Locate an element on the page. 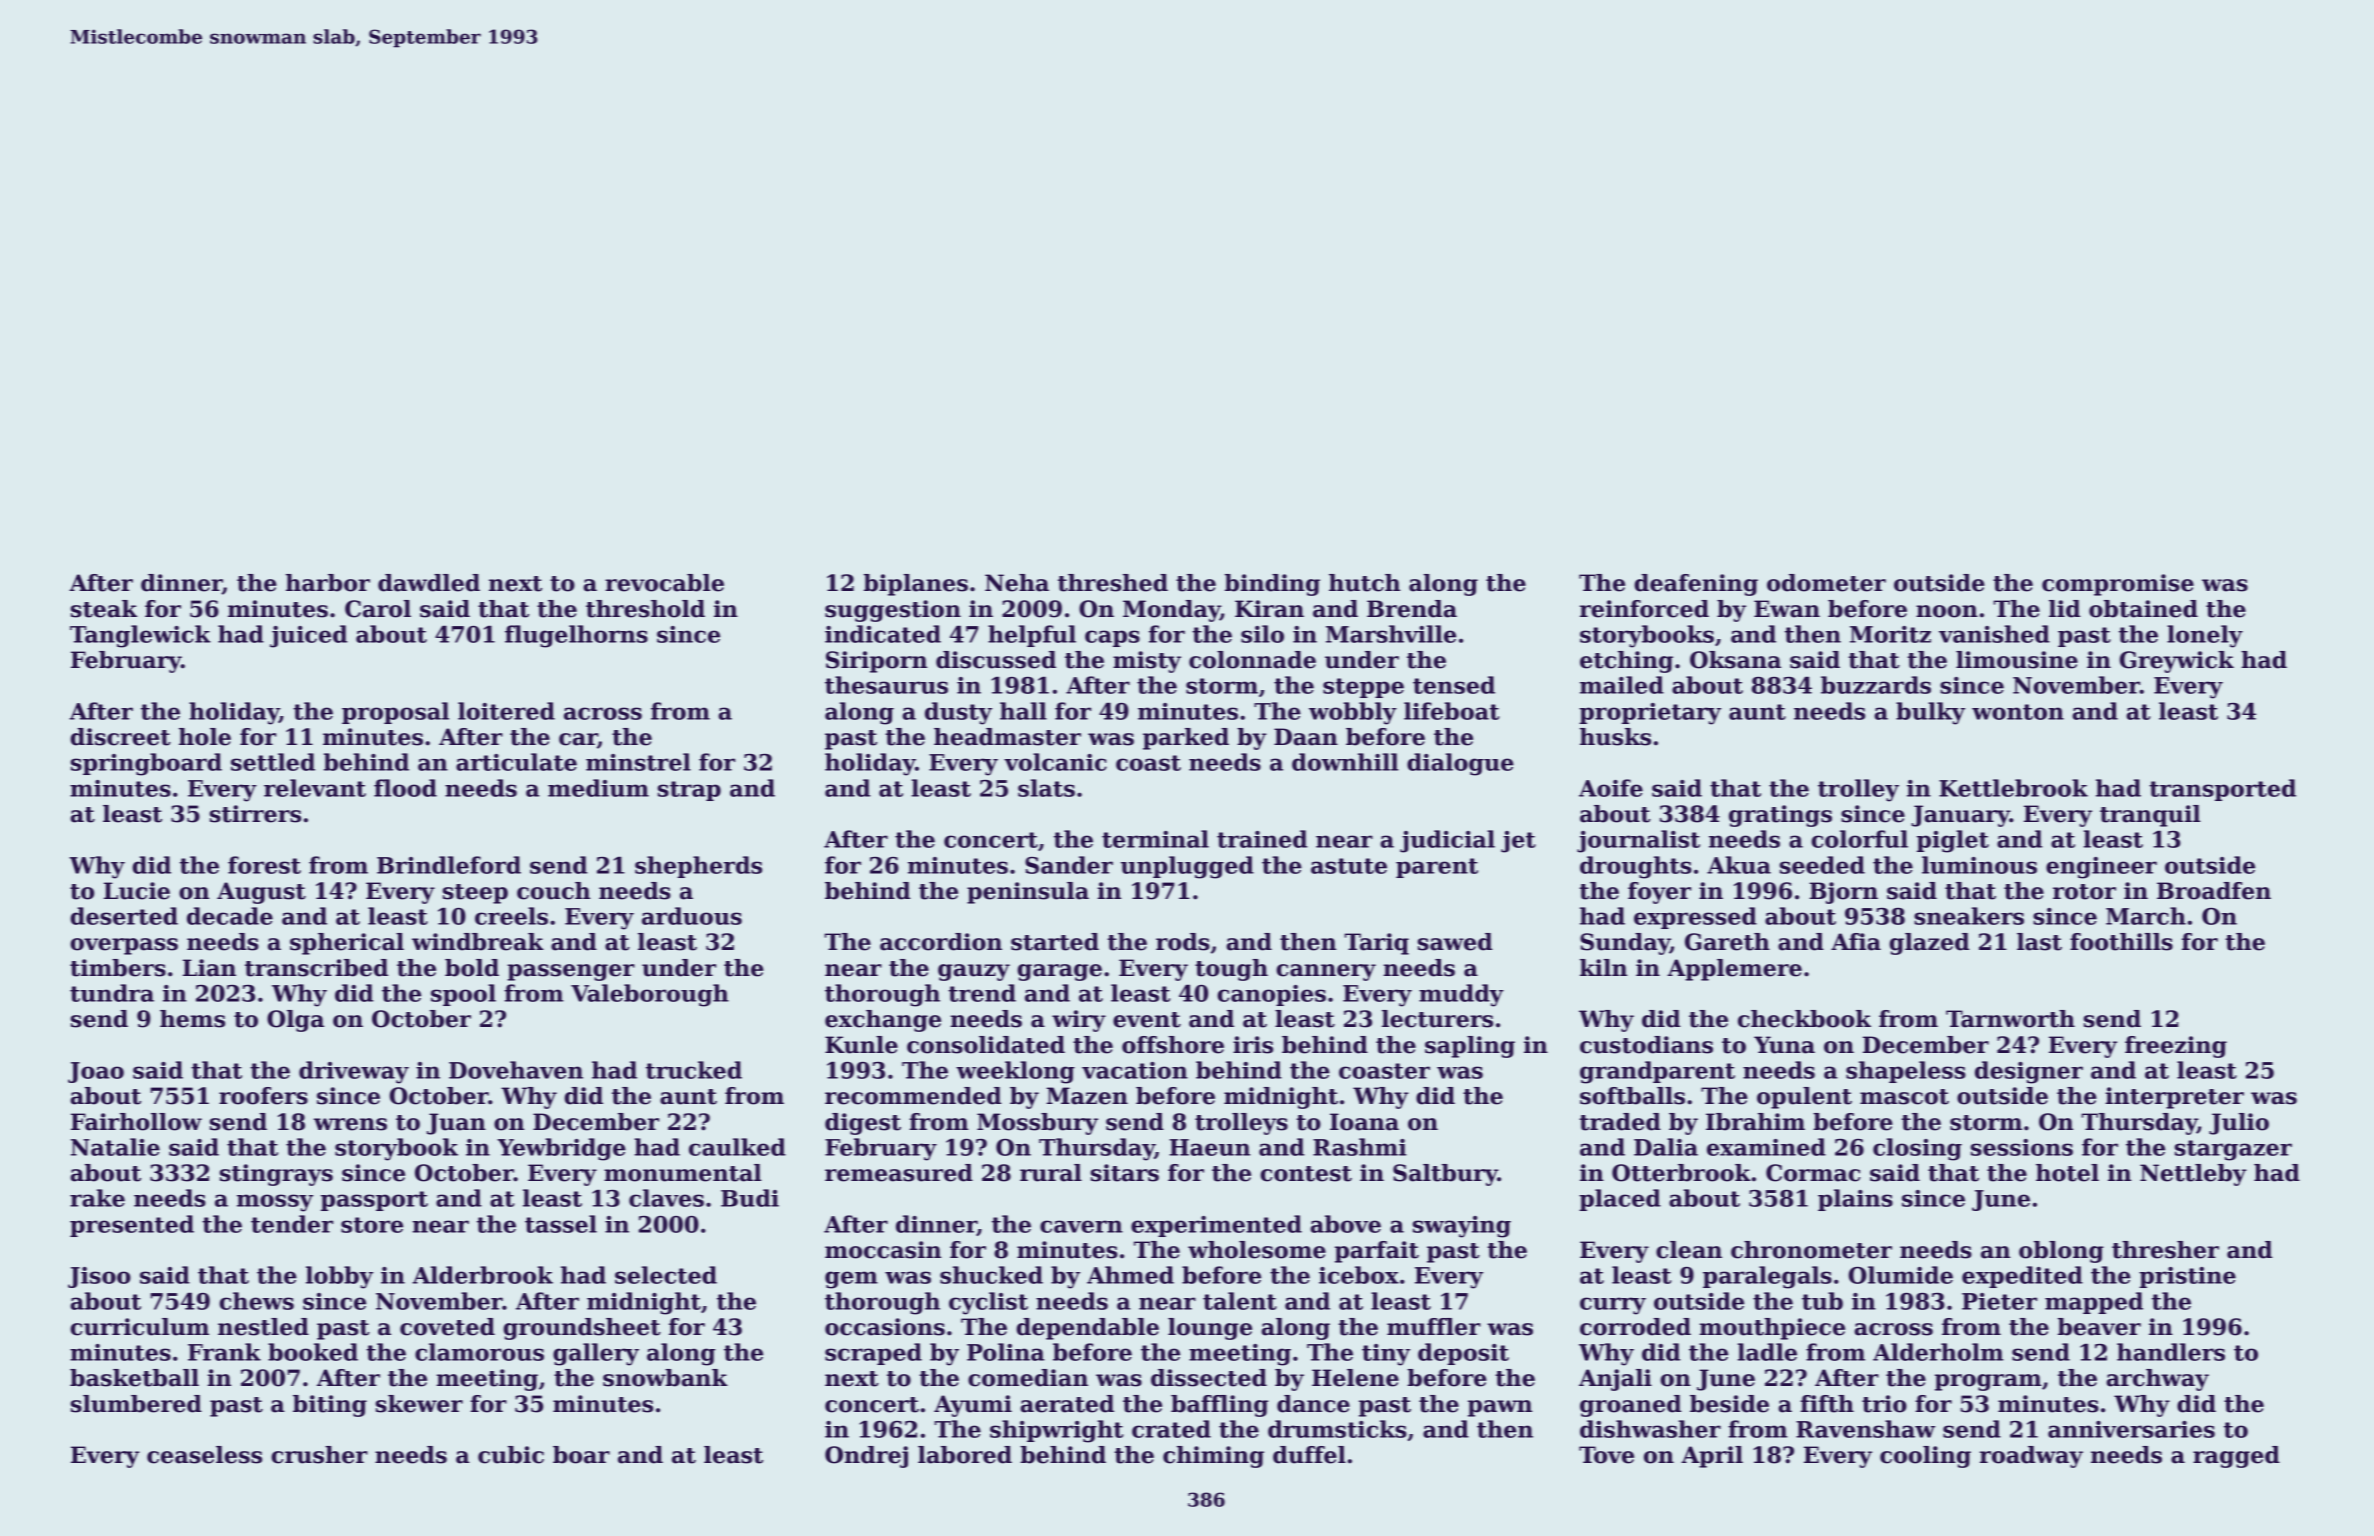  dusty is located at coordinates (958, 713).
